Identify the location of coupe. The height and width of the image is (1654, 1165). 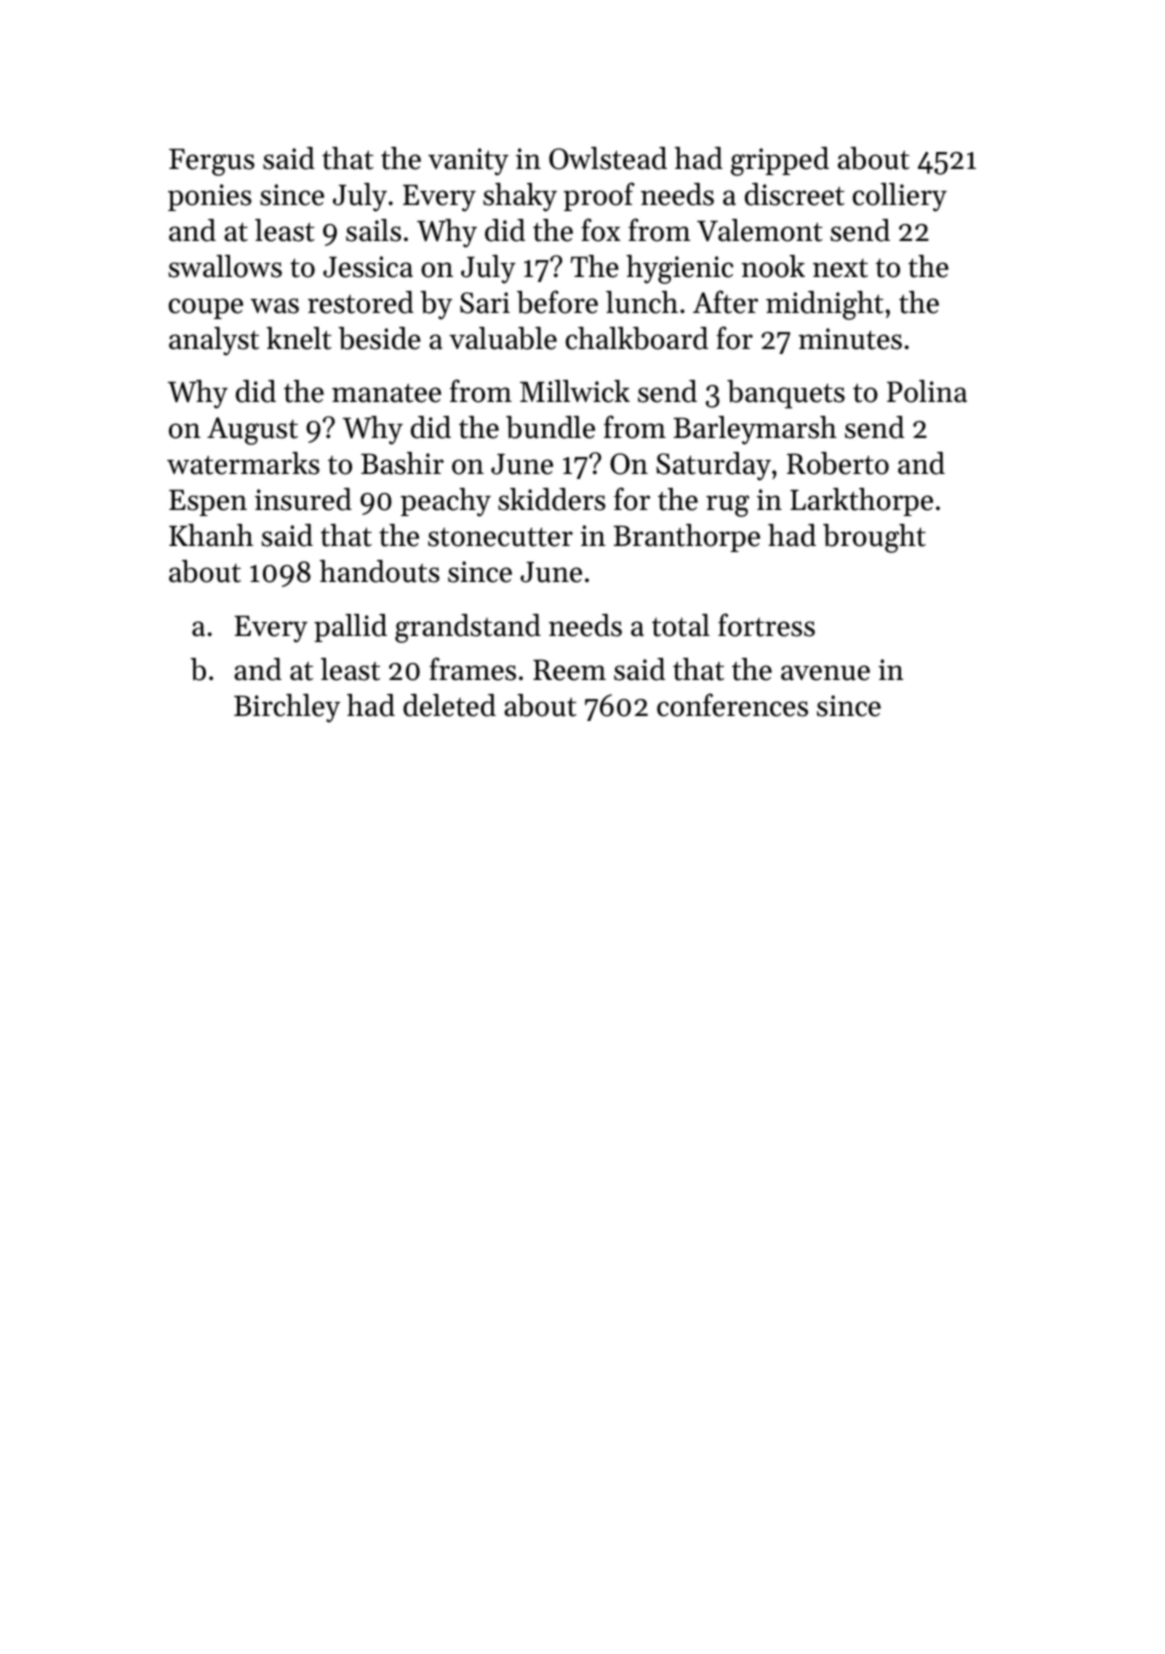
(206, 308).
